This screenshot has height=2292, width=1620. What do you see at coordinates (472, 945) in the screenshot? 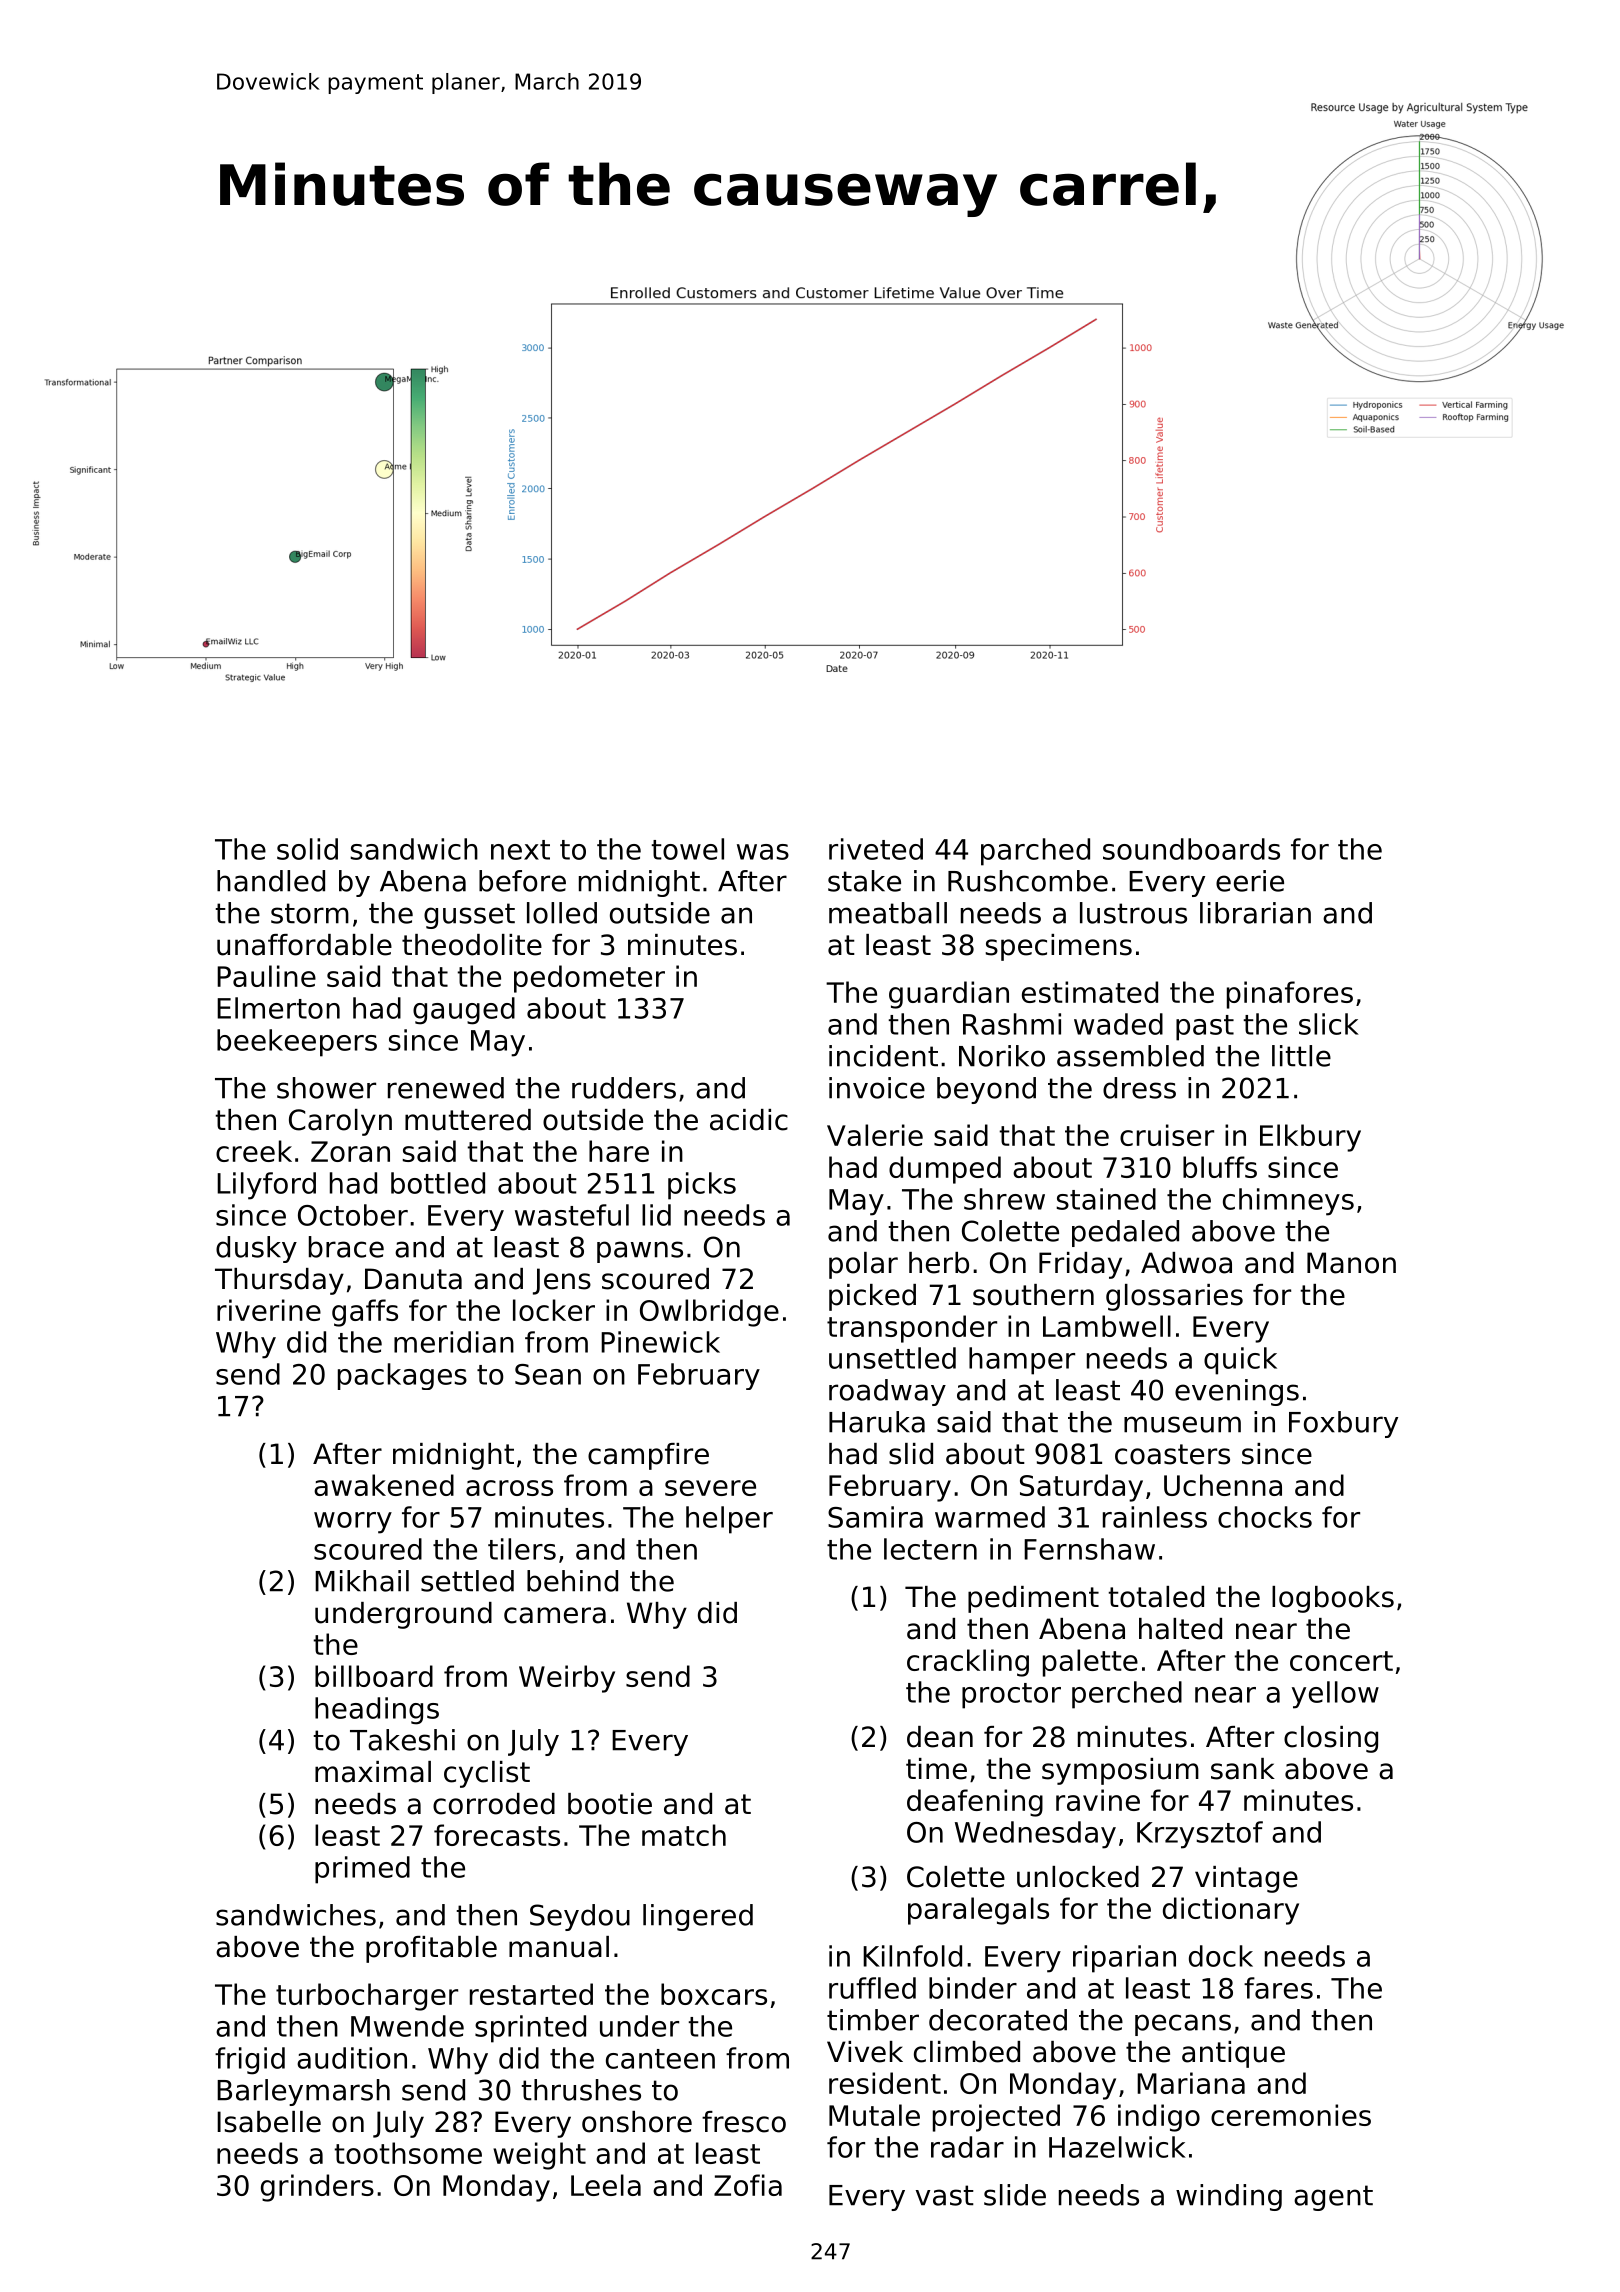
I see `theodolite` at bounding box center [472, 945].
